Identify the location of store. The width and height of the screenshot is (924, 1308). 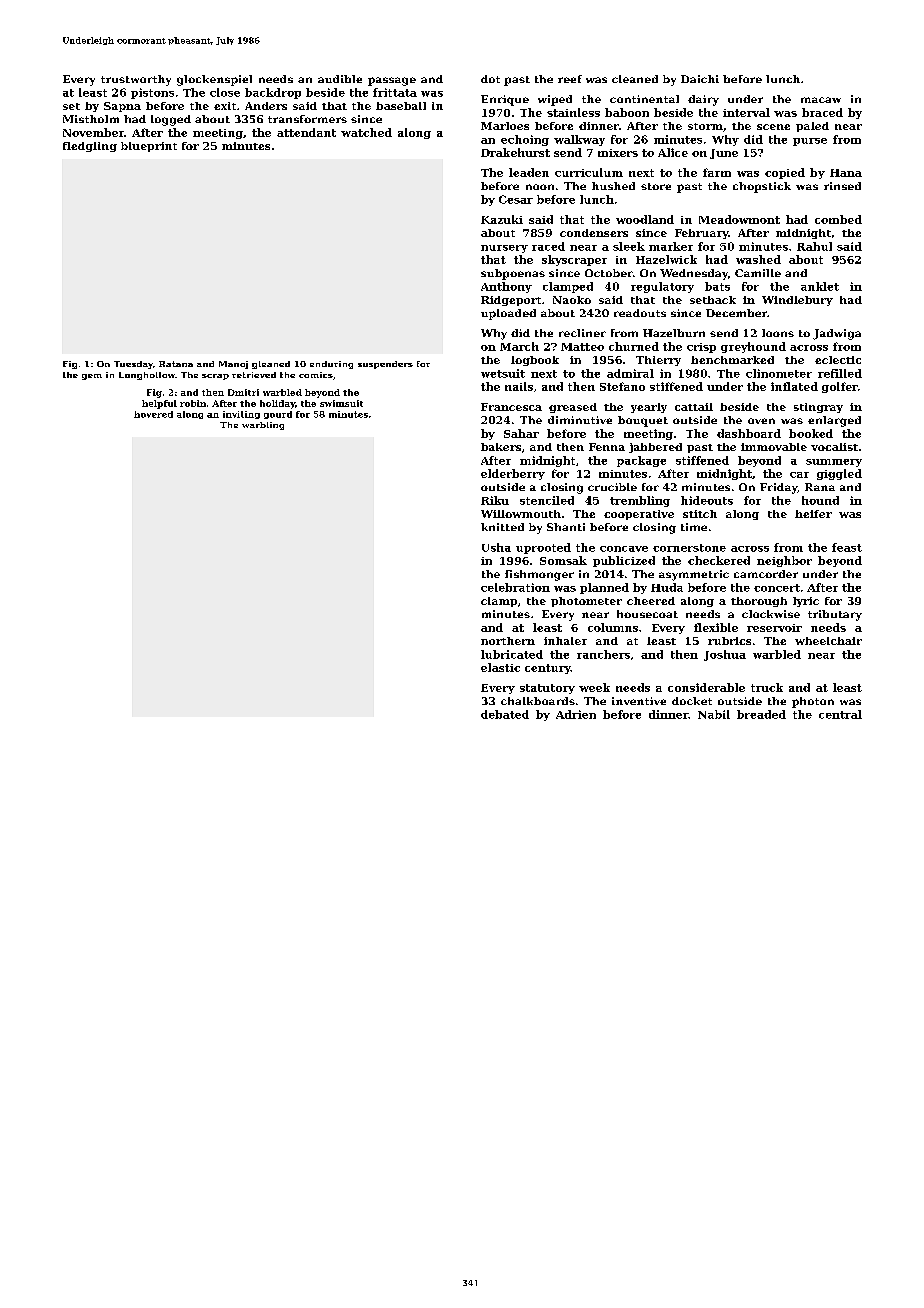
(656, 186).
